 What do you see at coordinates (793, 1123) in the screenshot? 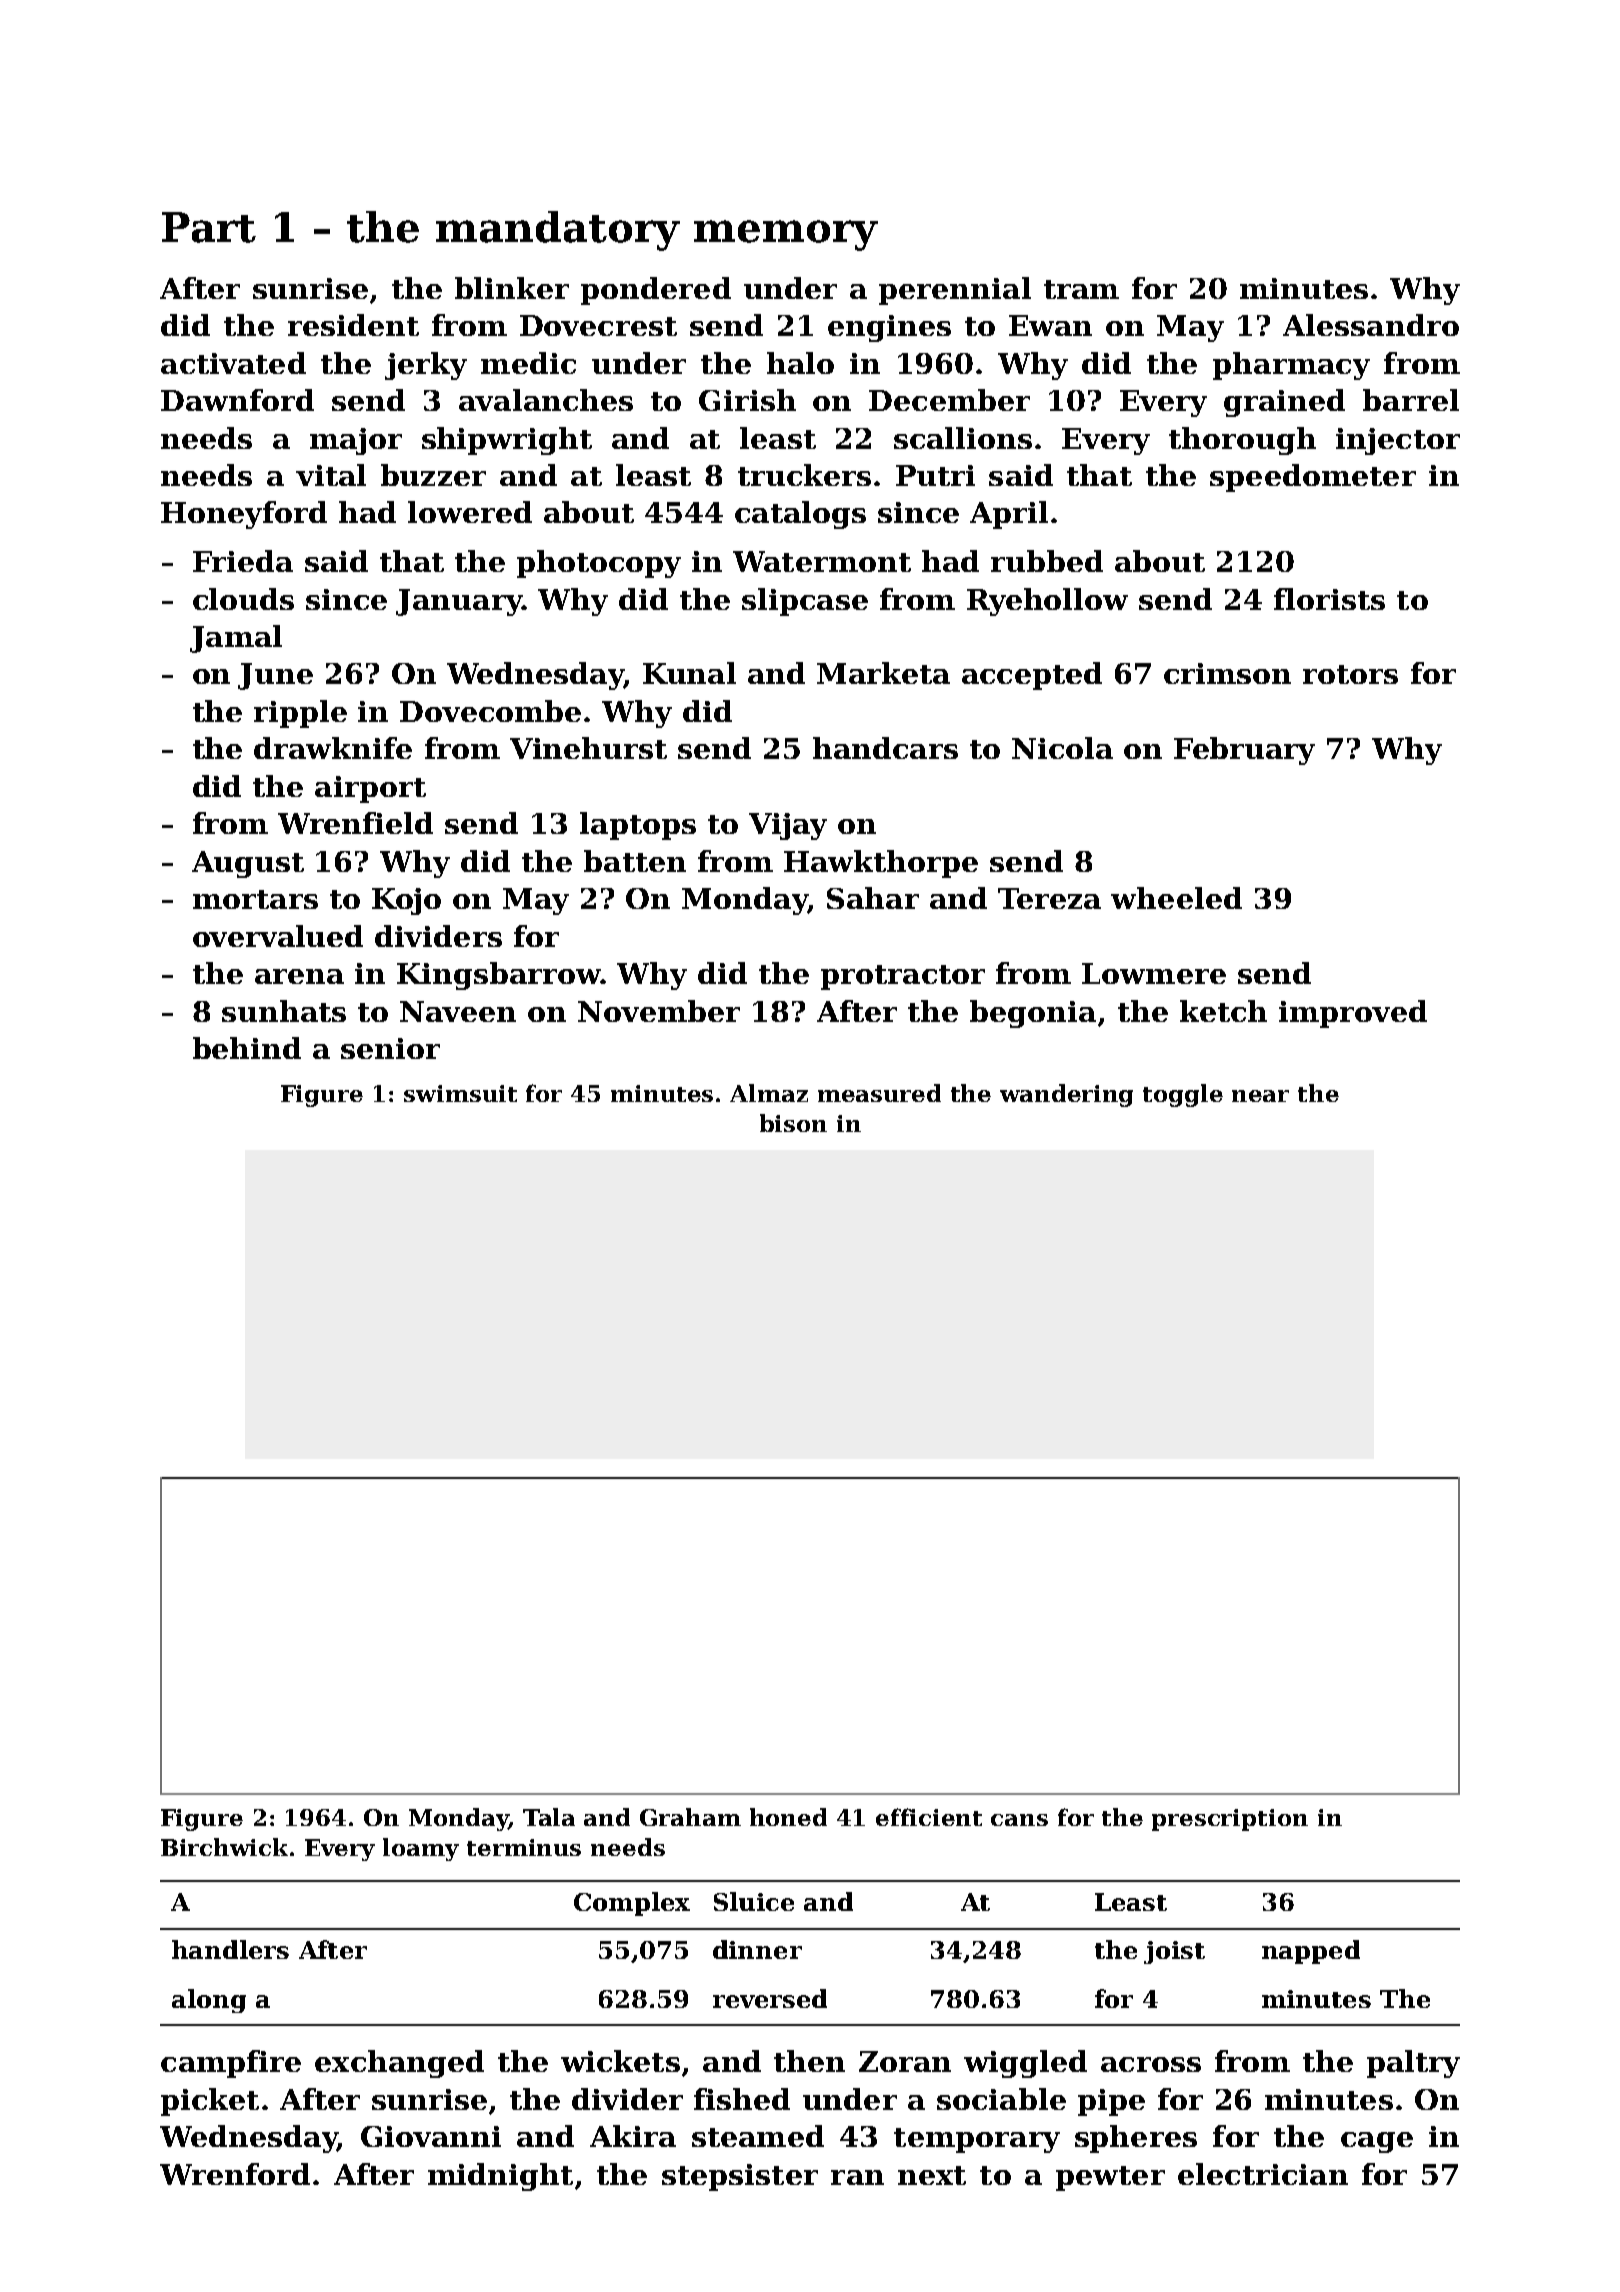
I see `bison` at bounding box center [793, 1123].
